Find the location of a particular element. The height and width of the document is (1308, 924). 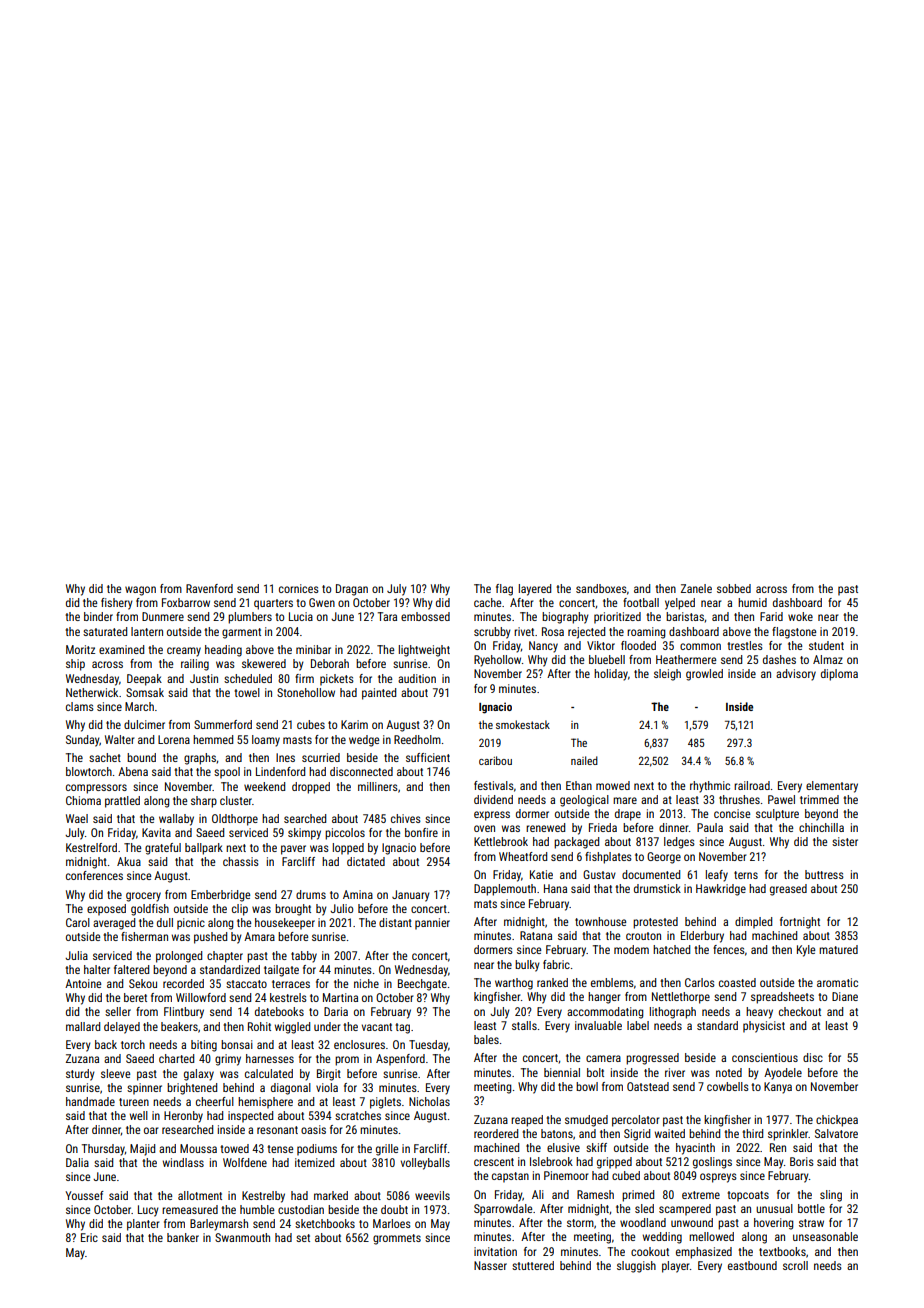

embossed is located at coordinates (425, 616).
